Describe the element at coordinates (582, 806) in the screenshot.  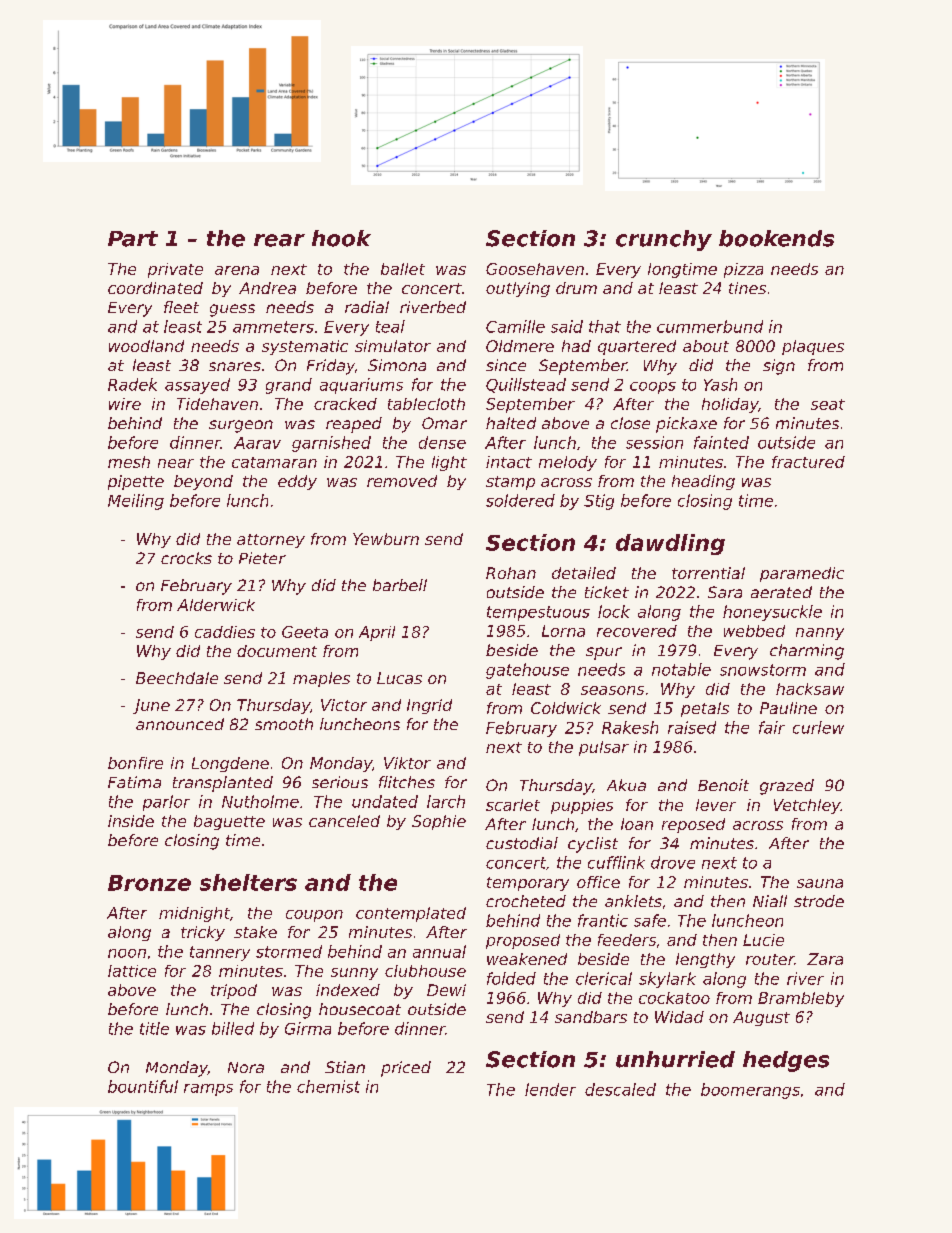
I see `puppies` at that location.
